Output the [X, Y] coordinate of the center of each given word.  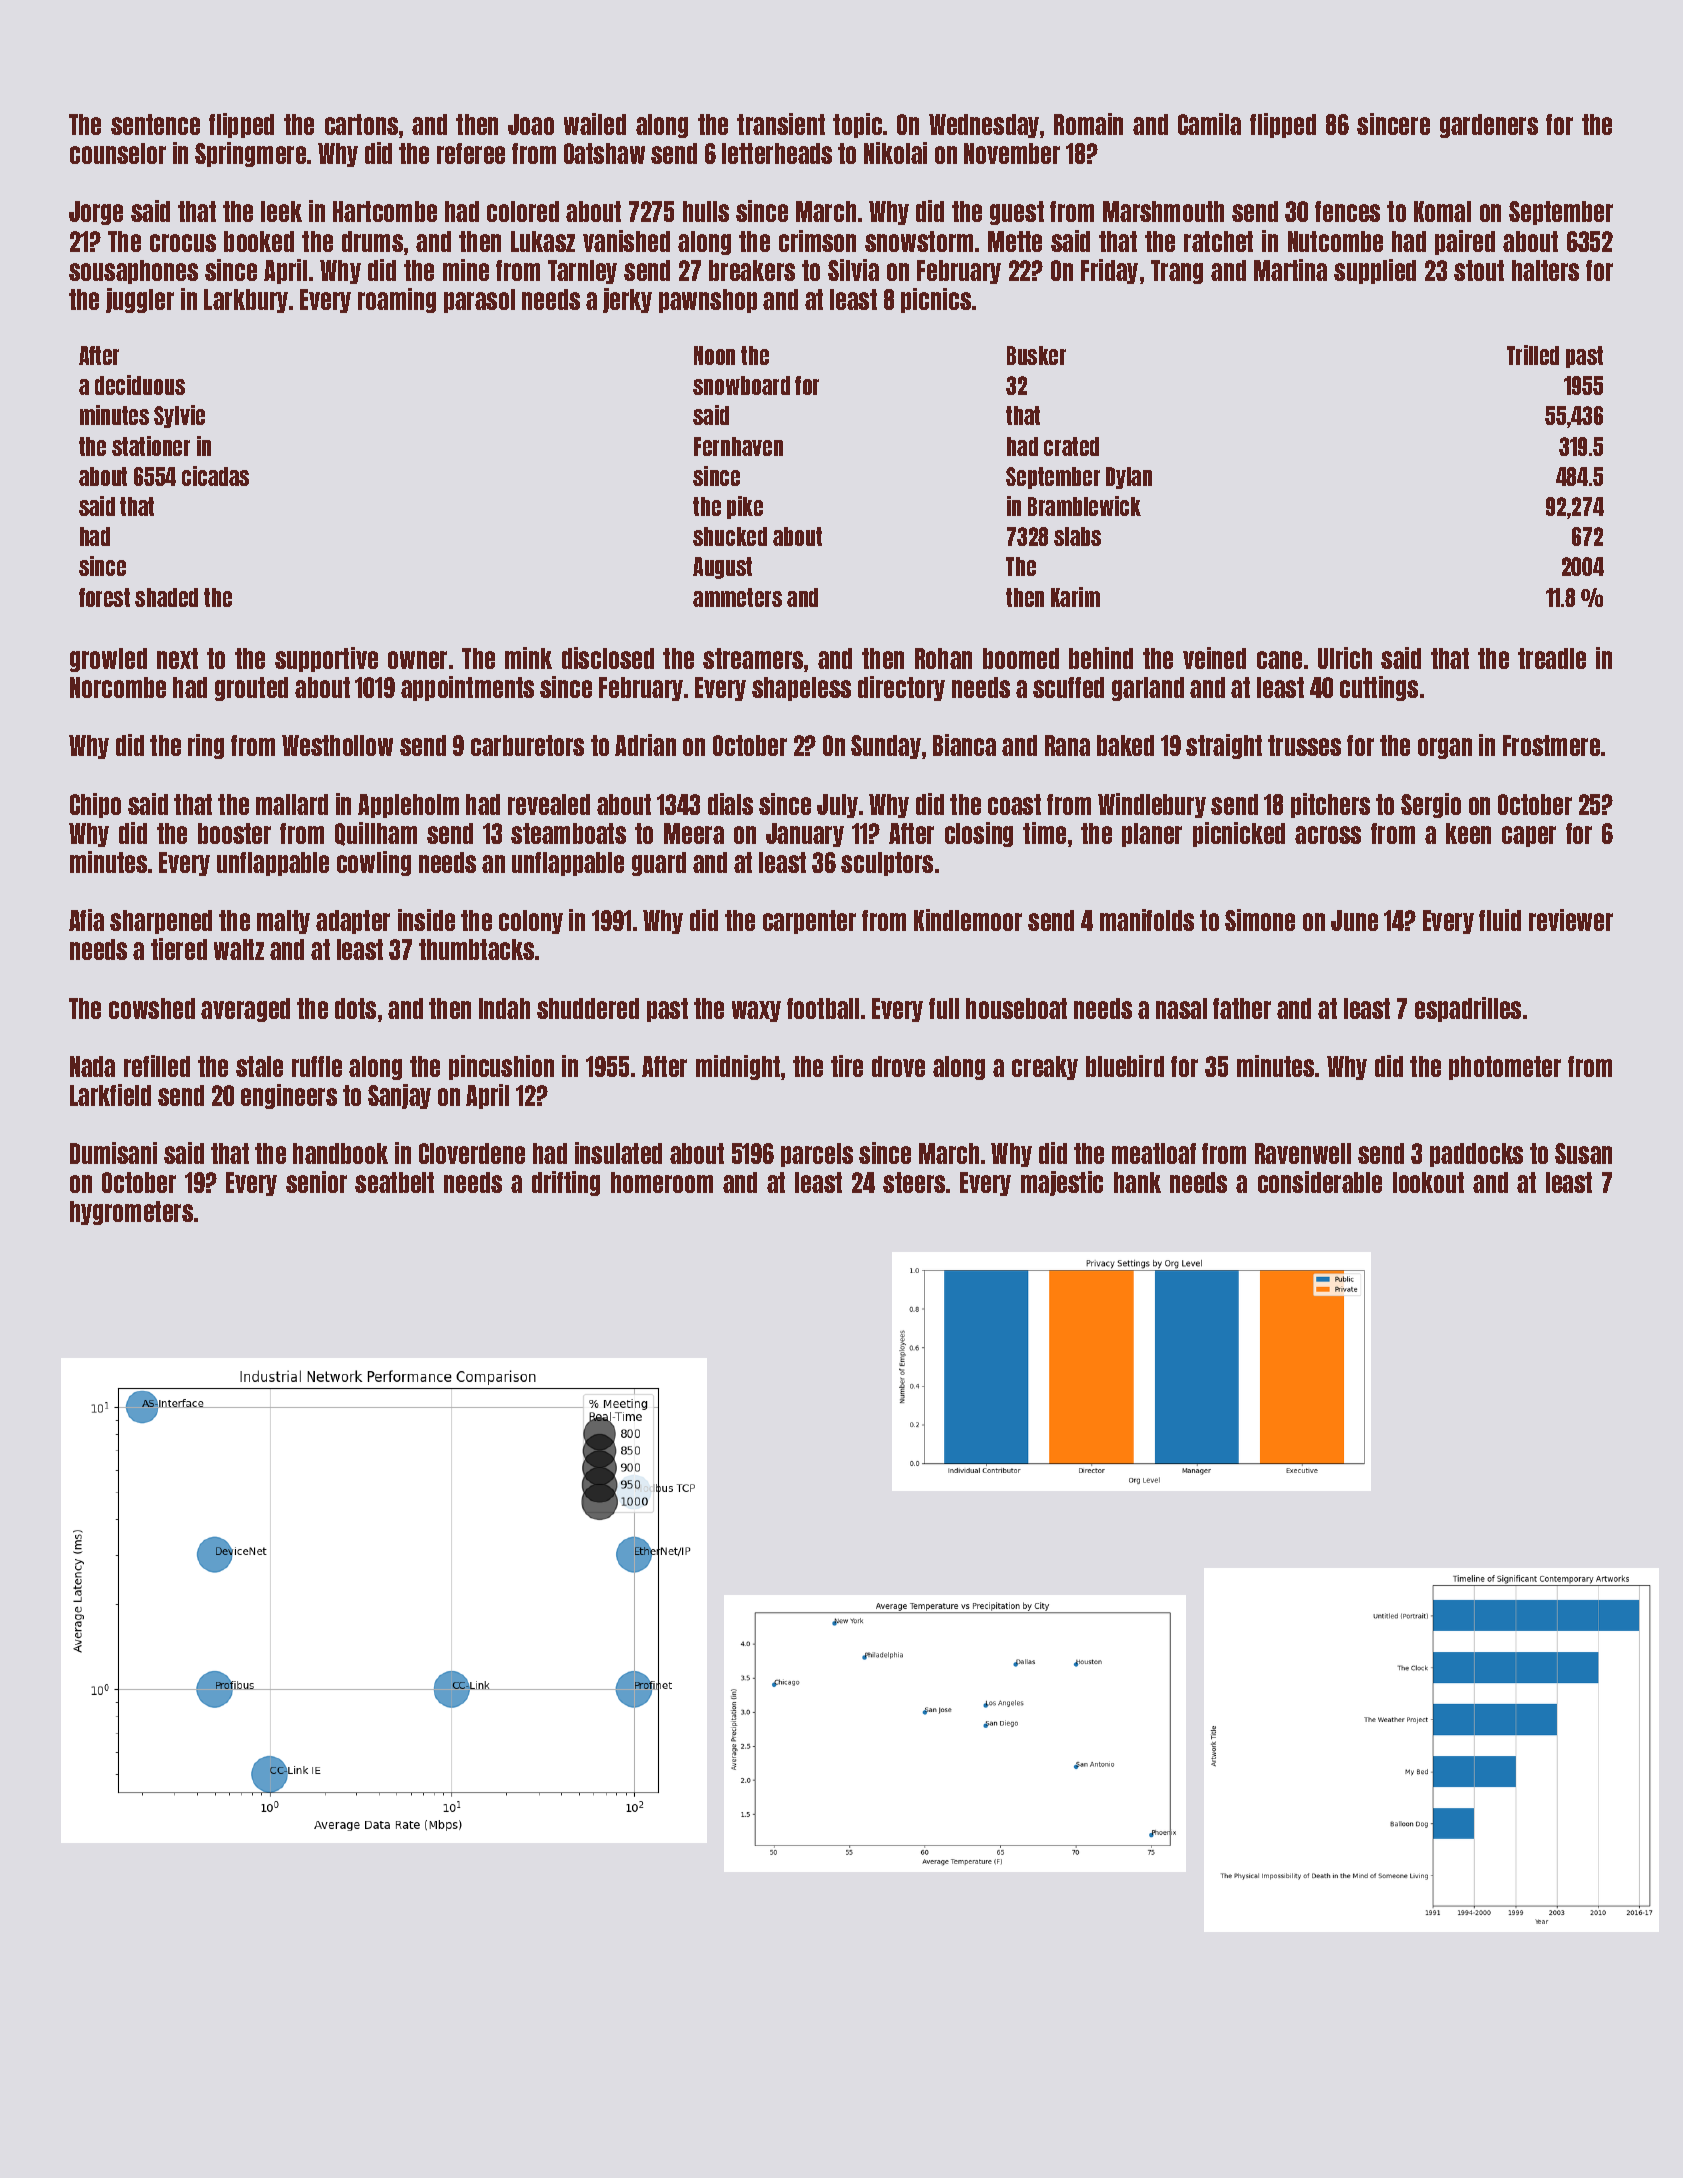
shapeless [801, 689]
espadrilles [1468, 1009]
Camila [1209, 124]
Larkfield [110, 1095]
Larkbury [246, 301]
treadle [1552, 658]
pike [745, 507]
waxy [756, 1011]
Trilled [1533, 355]
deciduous [140, 385]
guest [1017, 213]
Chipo [95, 805]
